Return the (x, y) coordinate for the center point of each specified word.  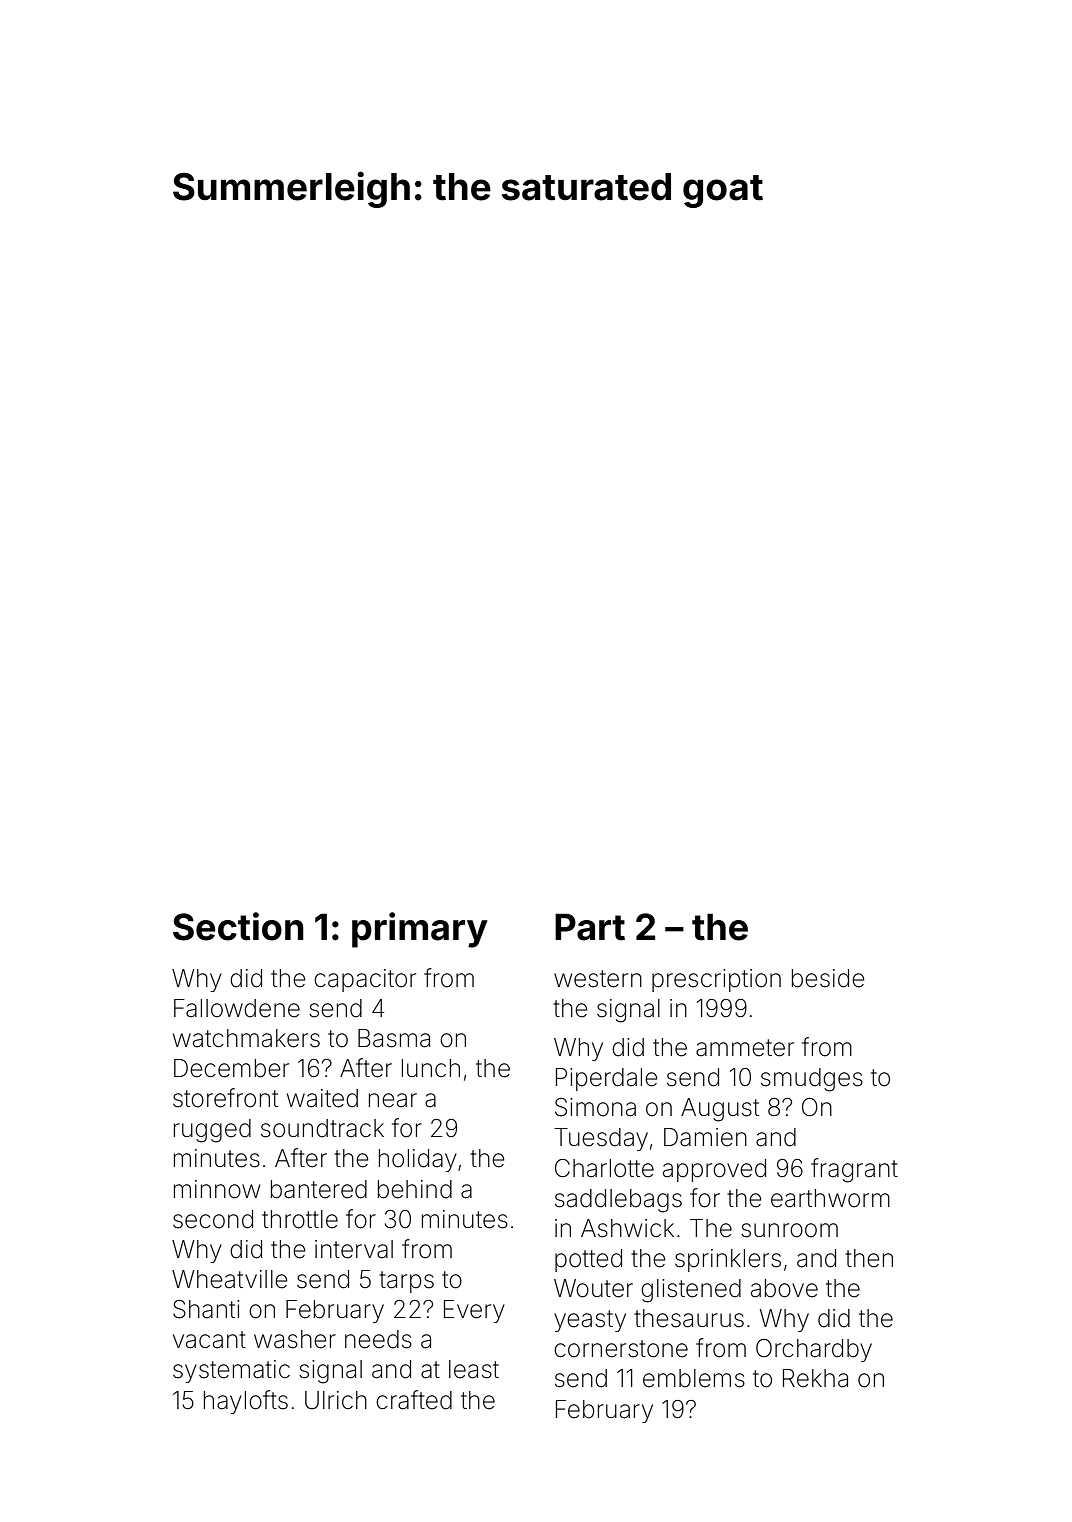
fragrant (854, 1170)
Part (590, 927)
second (213, 1219)
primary (420, 930)
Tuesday (601, 1139)
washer (295, 1339)
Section (238, 926)
